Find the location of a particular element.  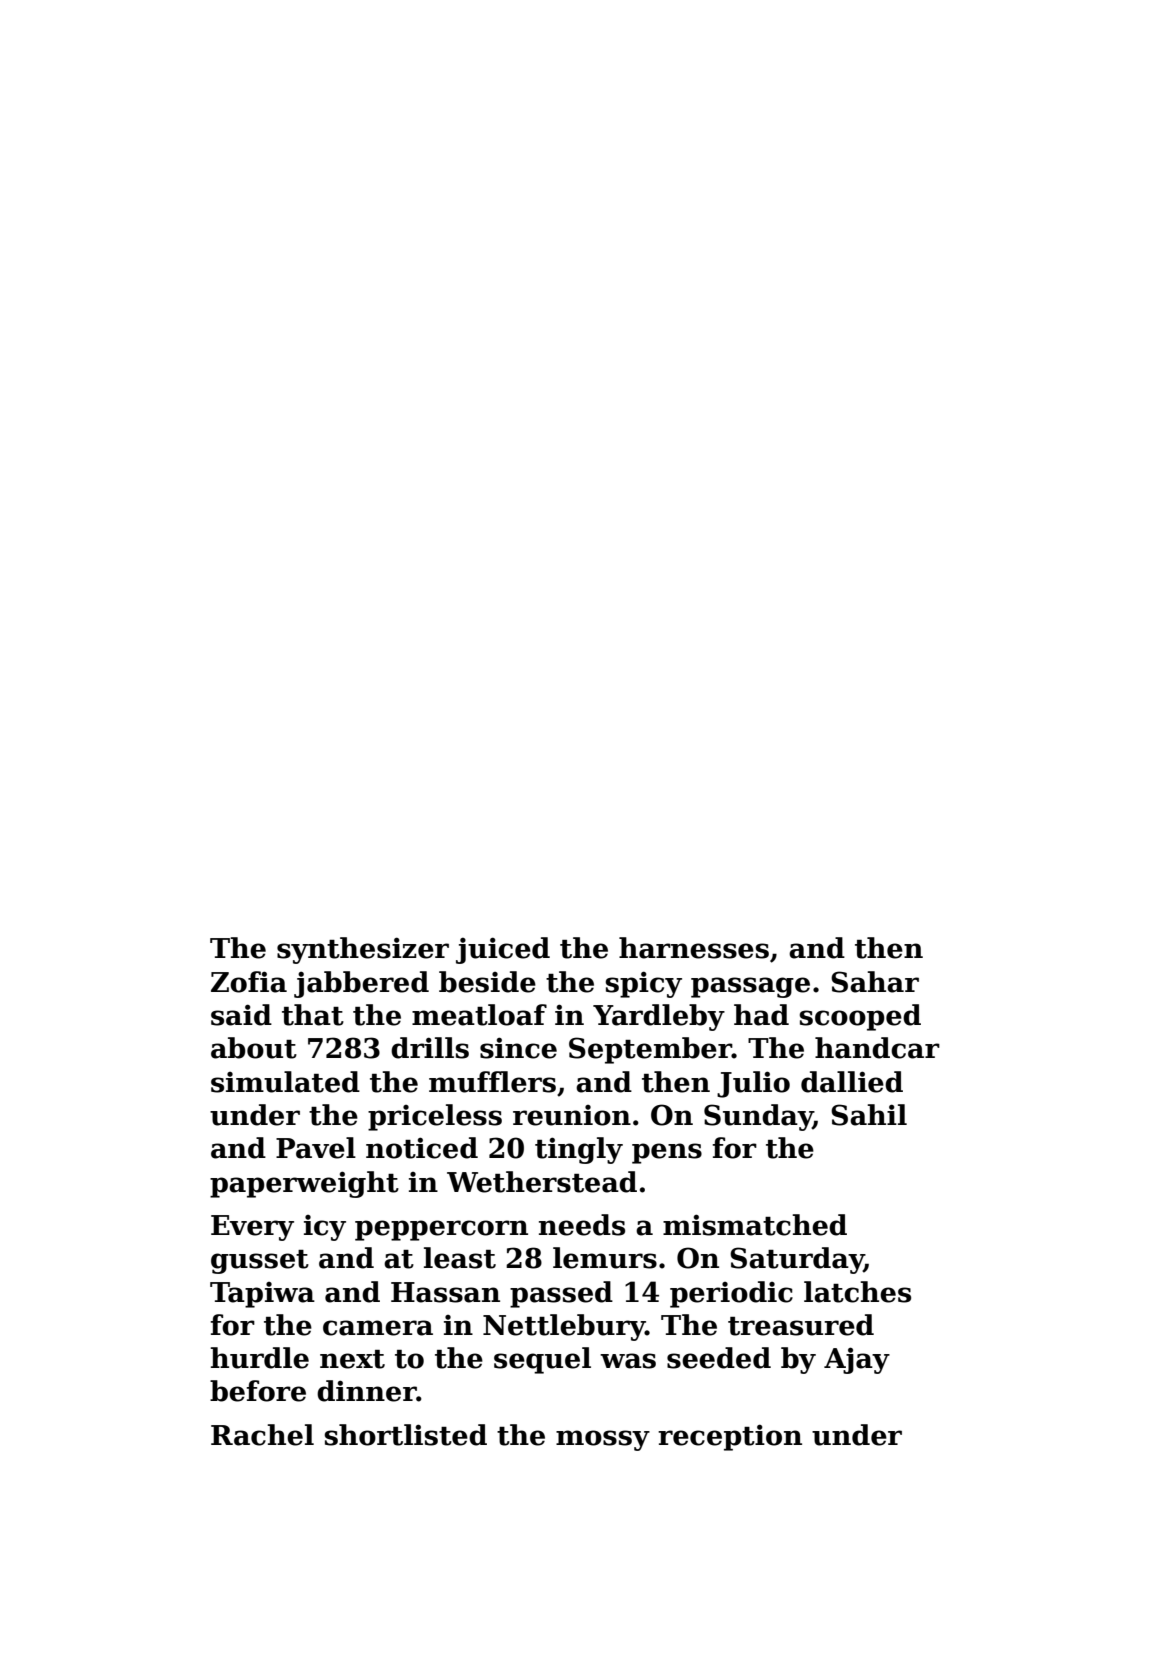

sequel is located at coordinates (542, 1360).
